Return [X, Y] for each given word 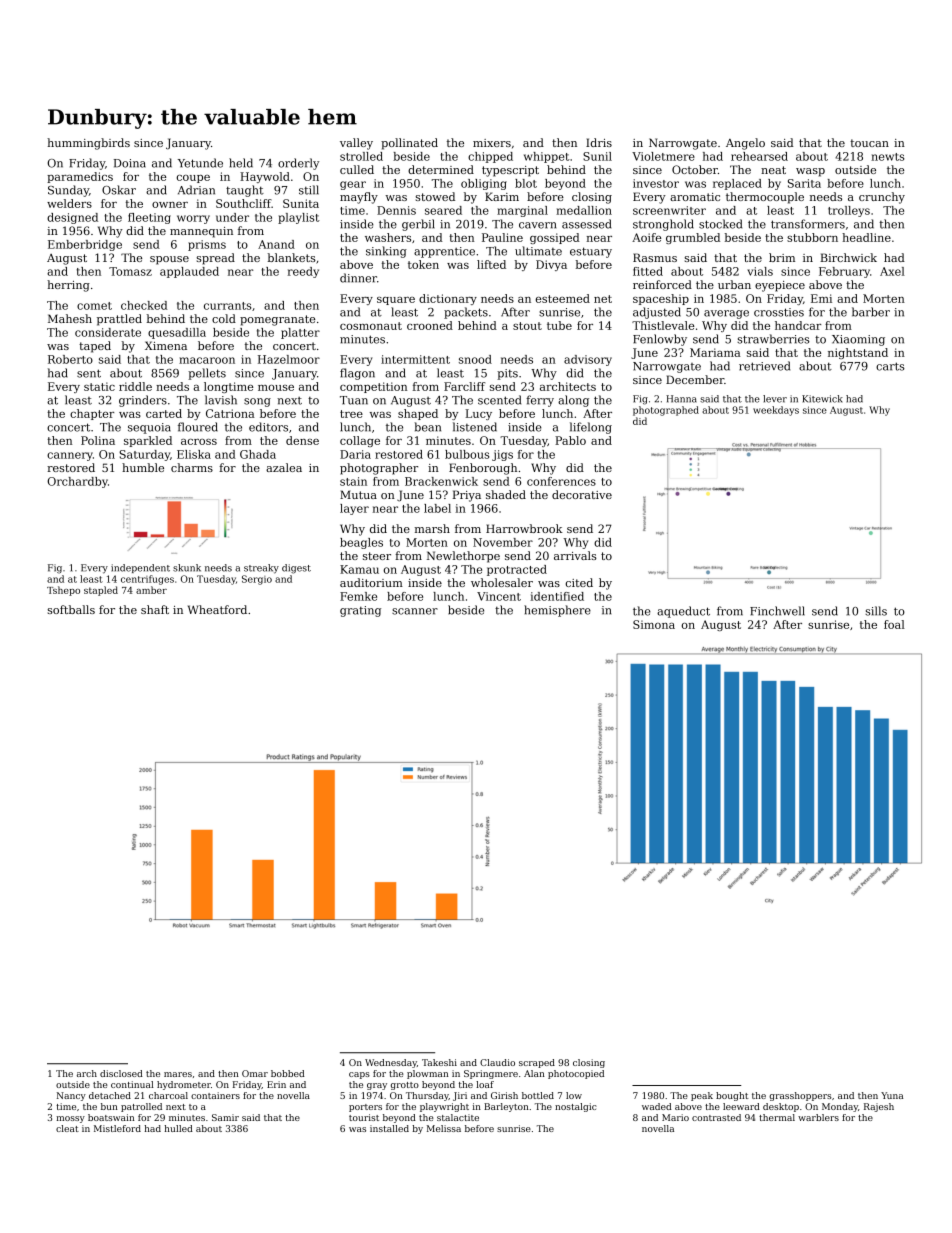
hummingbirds [88, 144]
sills [876, 611]
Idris [599, 142]
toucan [869, 143]
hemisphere [557, 611]
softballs [71, 609]
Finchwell [777, 611]
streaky [261, 569]
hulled [178, 1128]
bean [428, 427]
